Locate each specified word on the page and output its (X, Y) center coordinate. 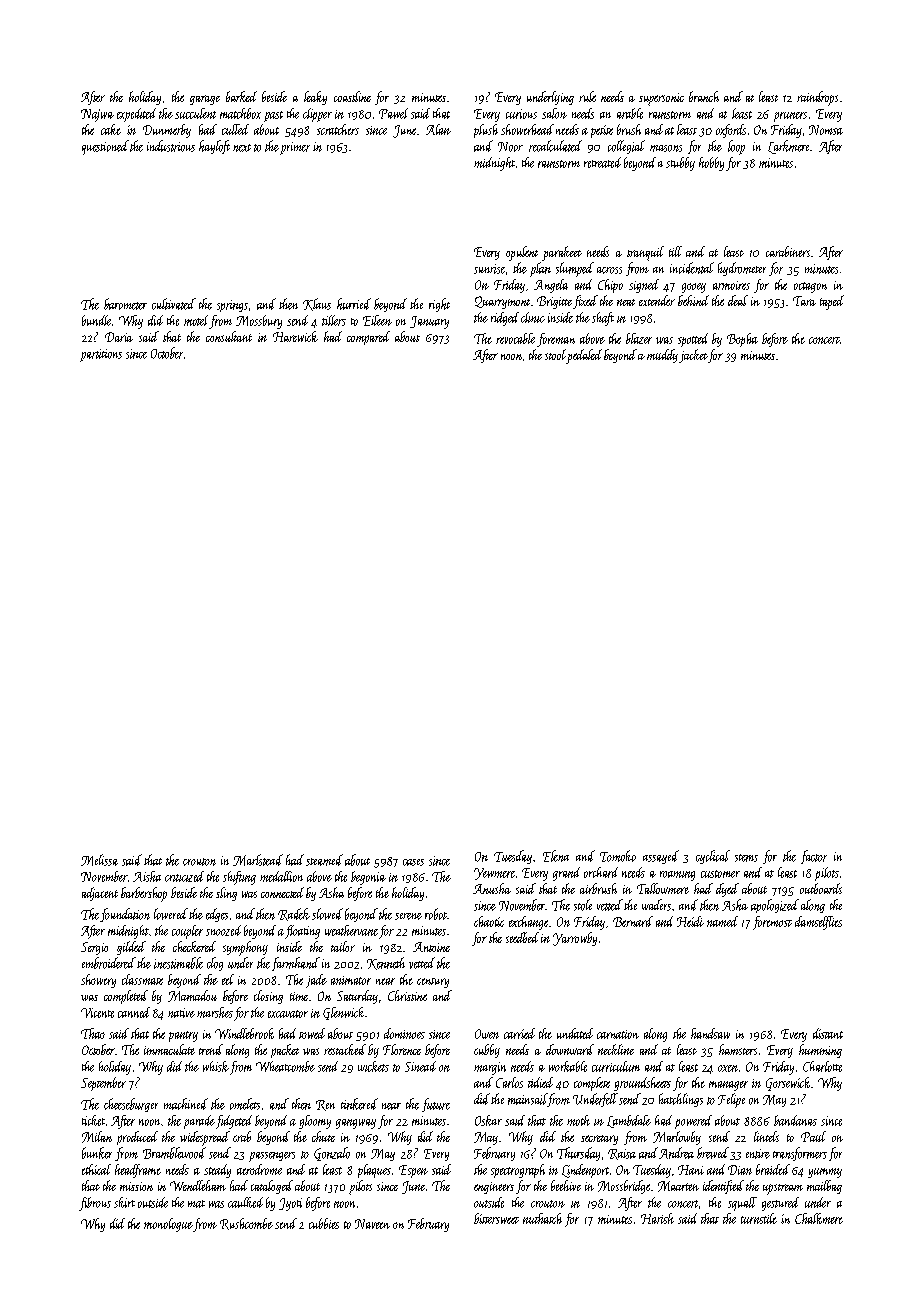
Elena (556, 856)
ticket (93, 1120)
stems (746, 858)
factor (814, 857)
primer (295, 148)
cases (413, 862)
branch (704, 96)
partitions (101, 355)
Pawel (393, 113)
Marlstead (258, 860)
